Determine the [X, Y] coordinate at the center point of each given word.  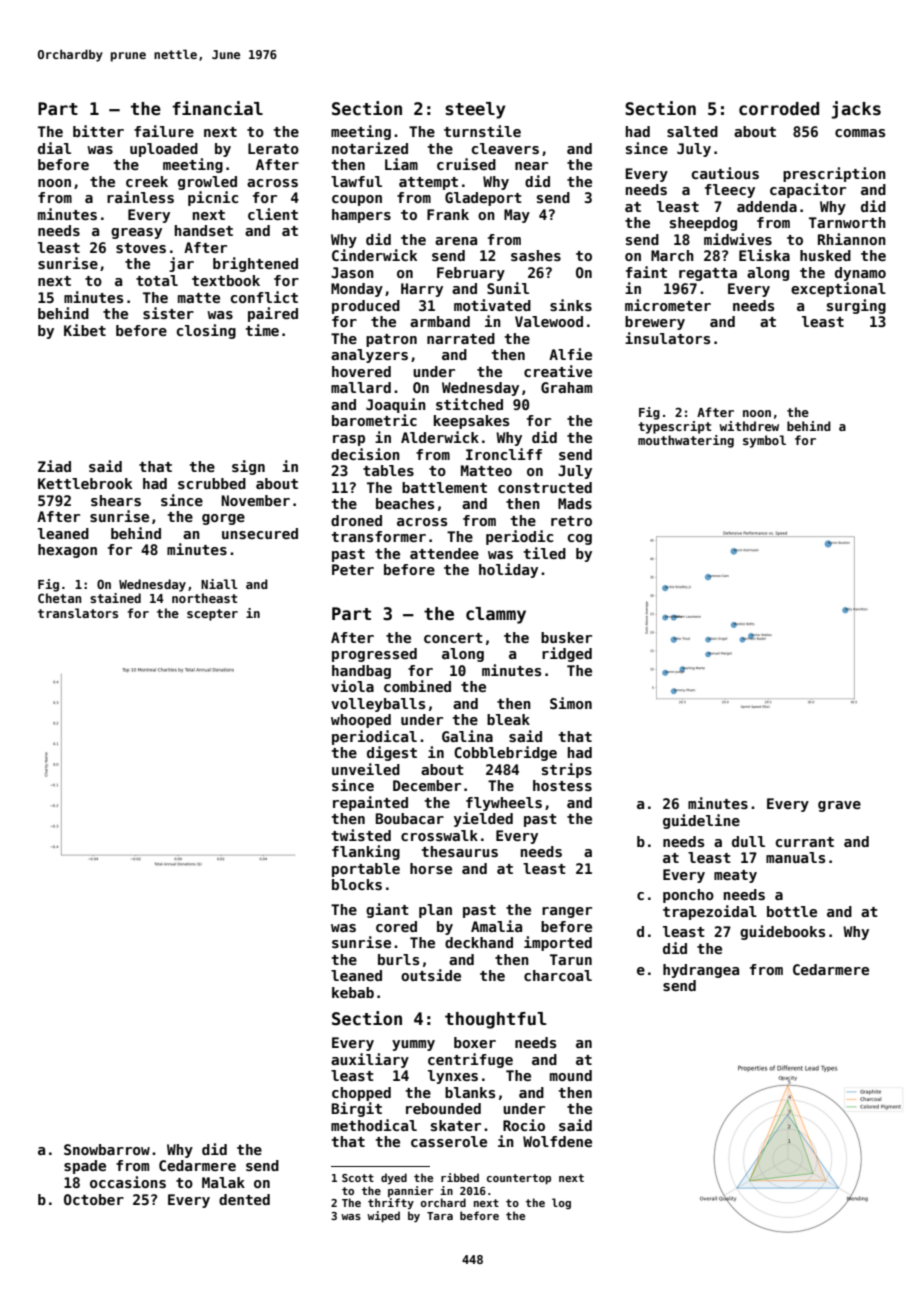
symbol [764, 441]
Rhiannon [852, 239]
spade [85, 1167]
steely [475, 110]
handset [204, 230]
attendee [444, 553]
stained [115, 598]
